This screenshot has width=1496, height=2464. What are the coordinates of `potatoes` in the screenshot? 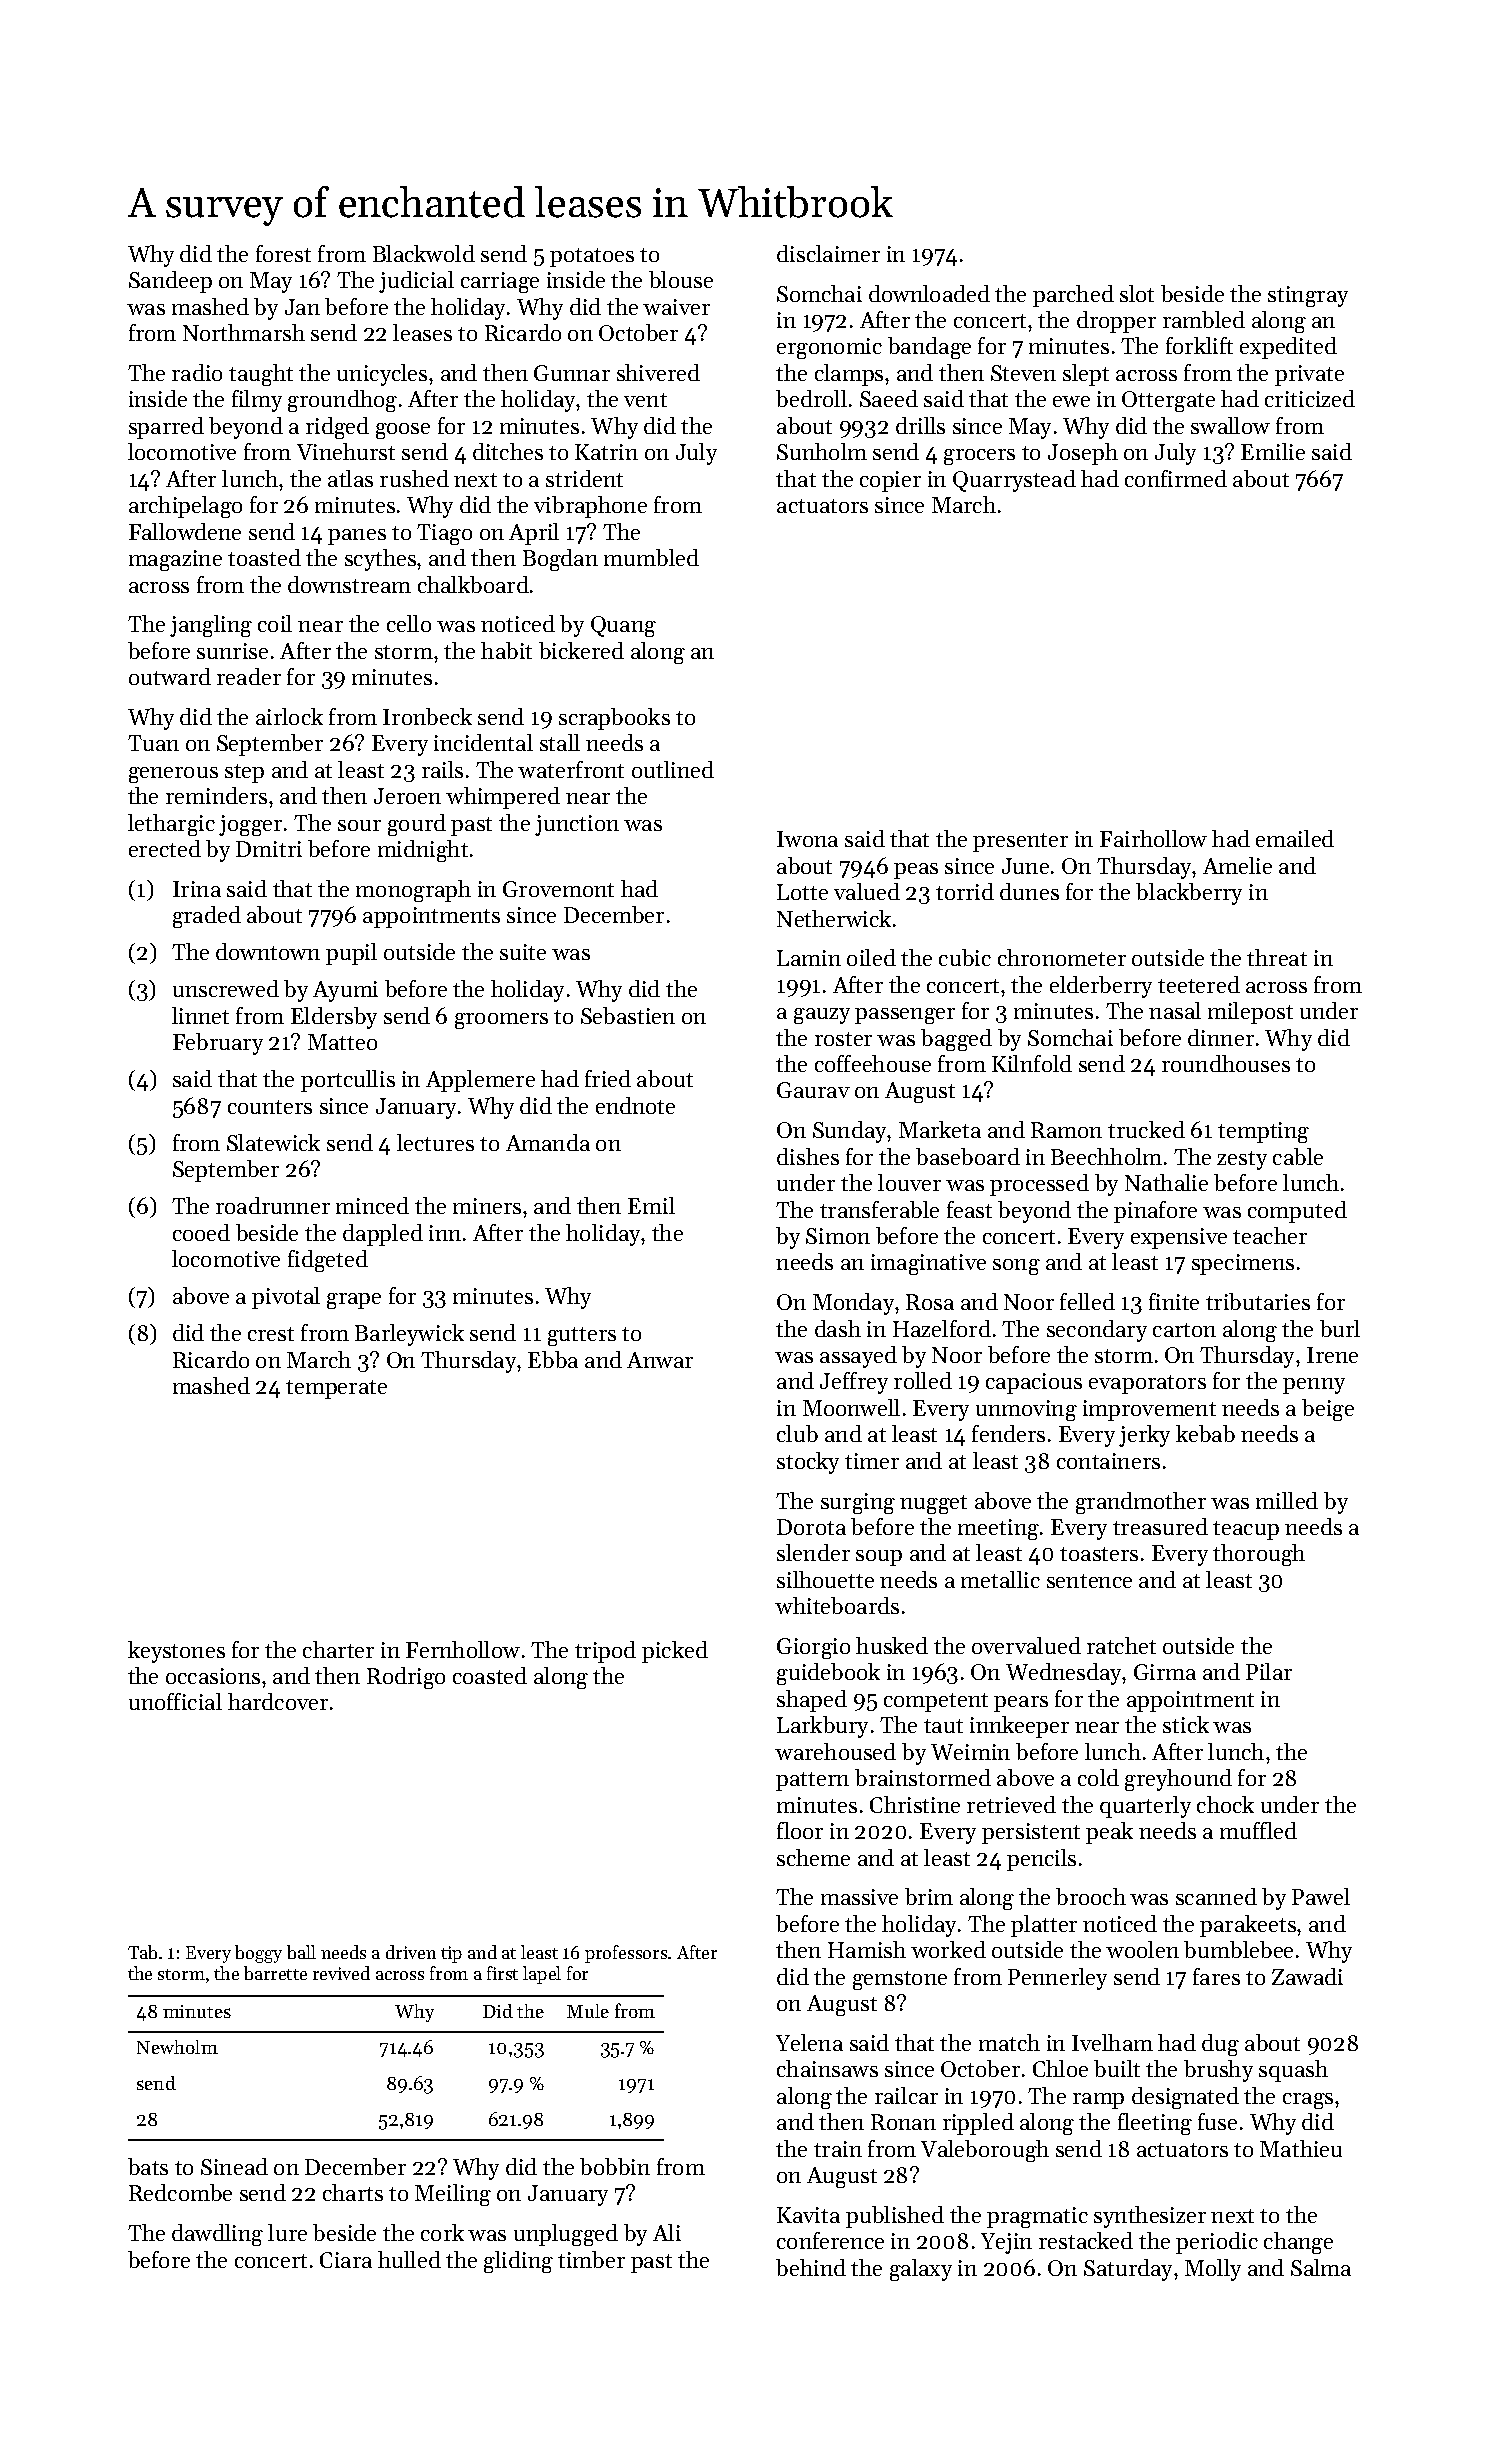 It's located at (592, 257).
